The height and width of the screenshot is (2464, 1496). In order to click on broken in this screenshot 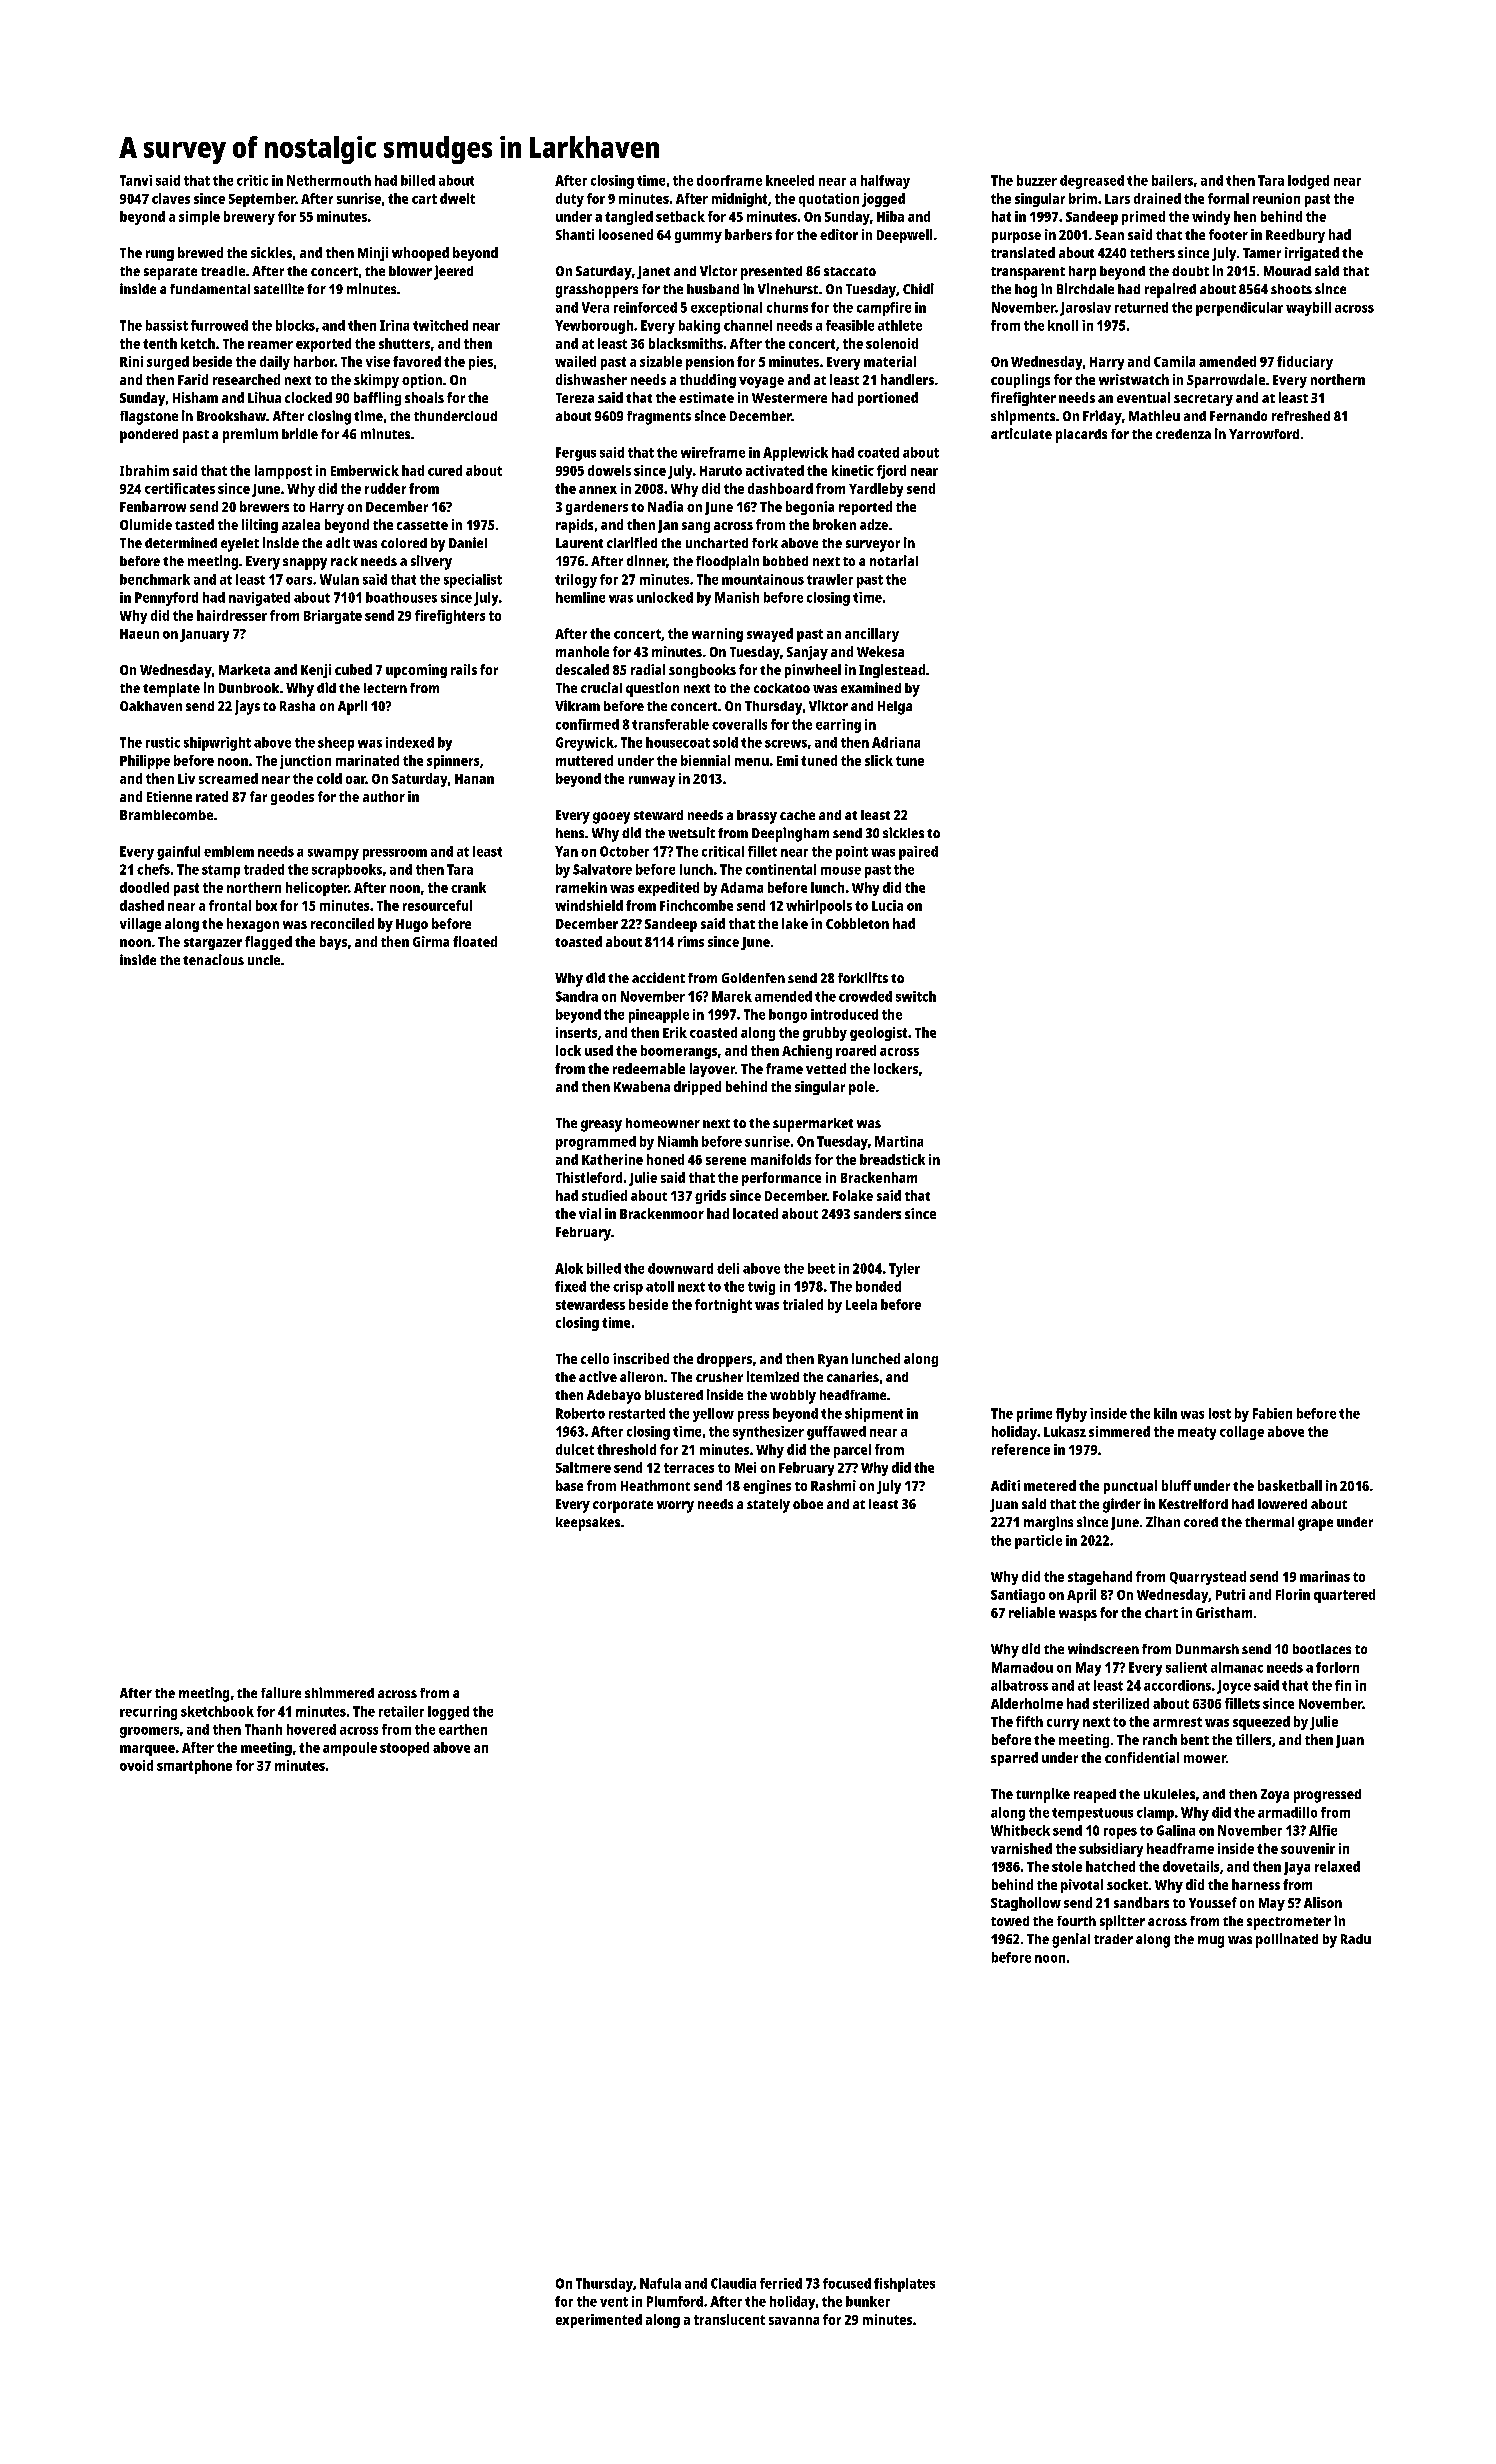, I will do `click(834, 524)`.
